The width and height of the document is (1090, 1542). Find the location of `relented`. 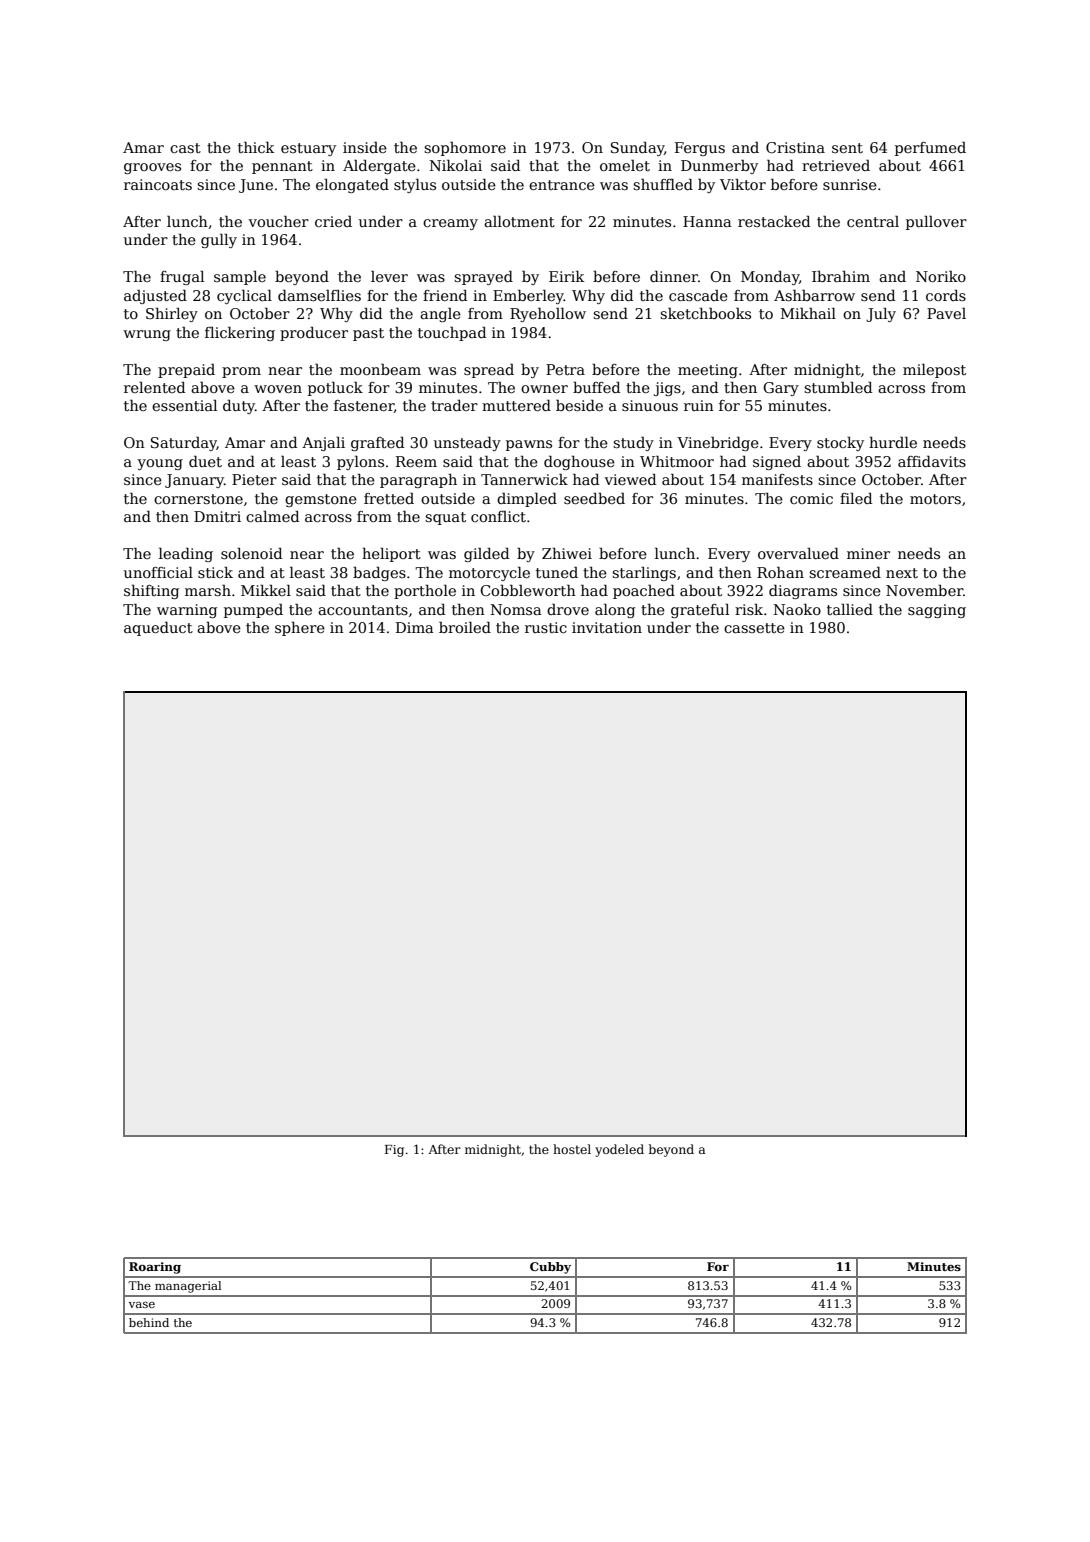

relented is located at coordinates (154, 387).
